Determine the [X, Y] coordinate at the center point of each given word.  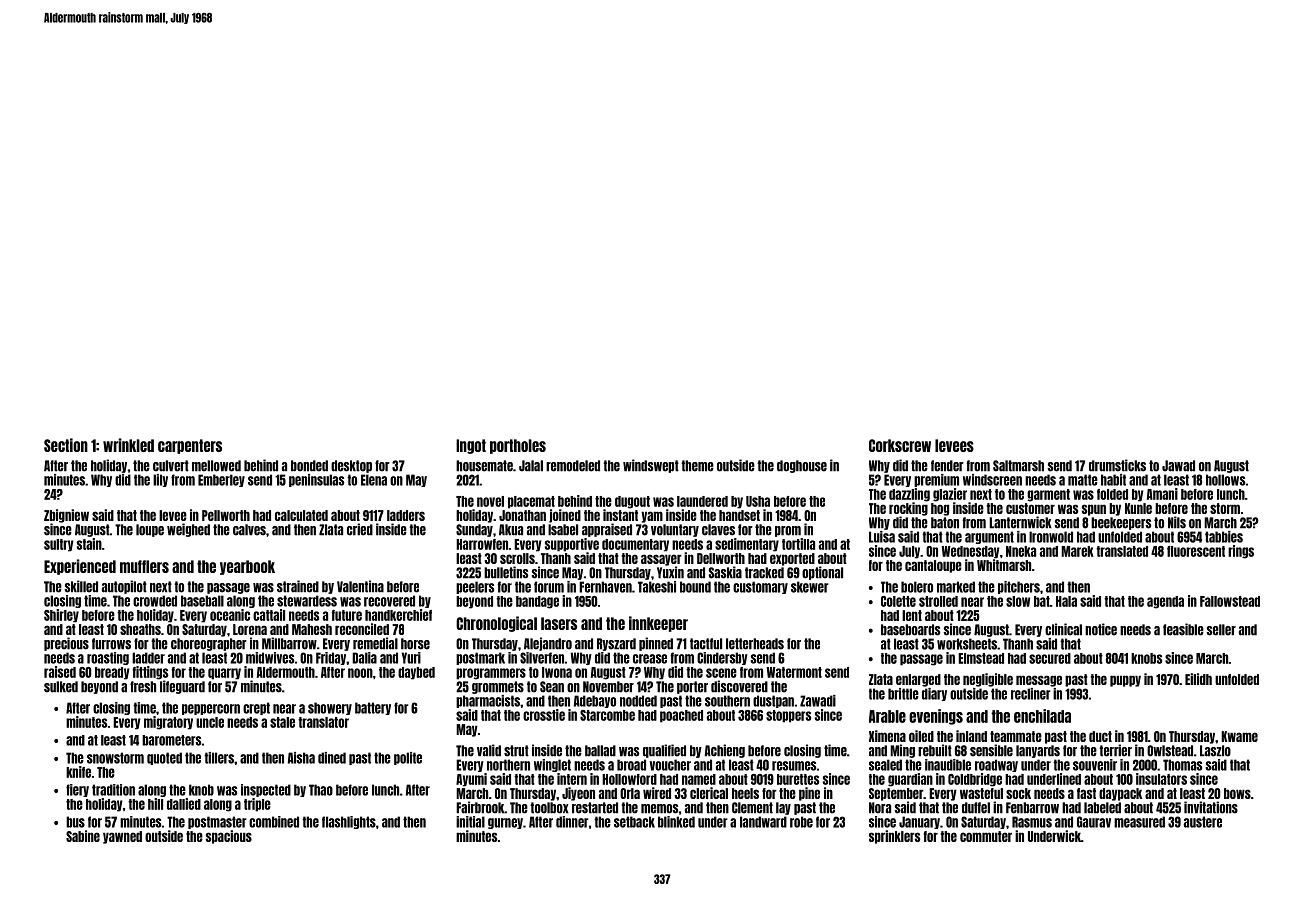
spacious [229, 837]
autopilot [124, 587]
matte [1083, 480]
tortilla [798, 544]
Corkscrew [900, 445]
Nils [1177, 522]
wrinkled [128, 445]
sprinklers [894, 837]
